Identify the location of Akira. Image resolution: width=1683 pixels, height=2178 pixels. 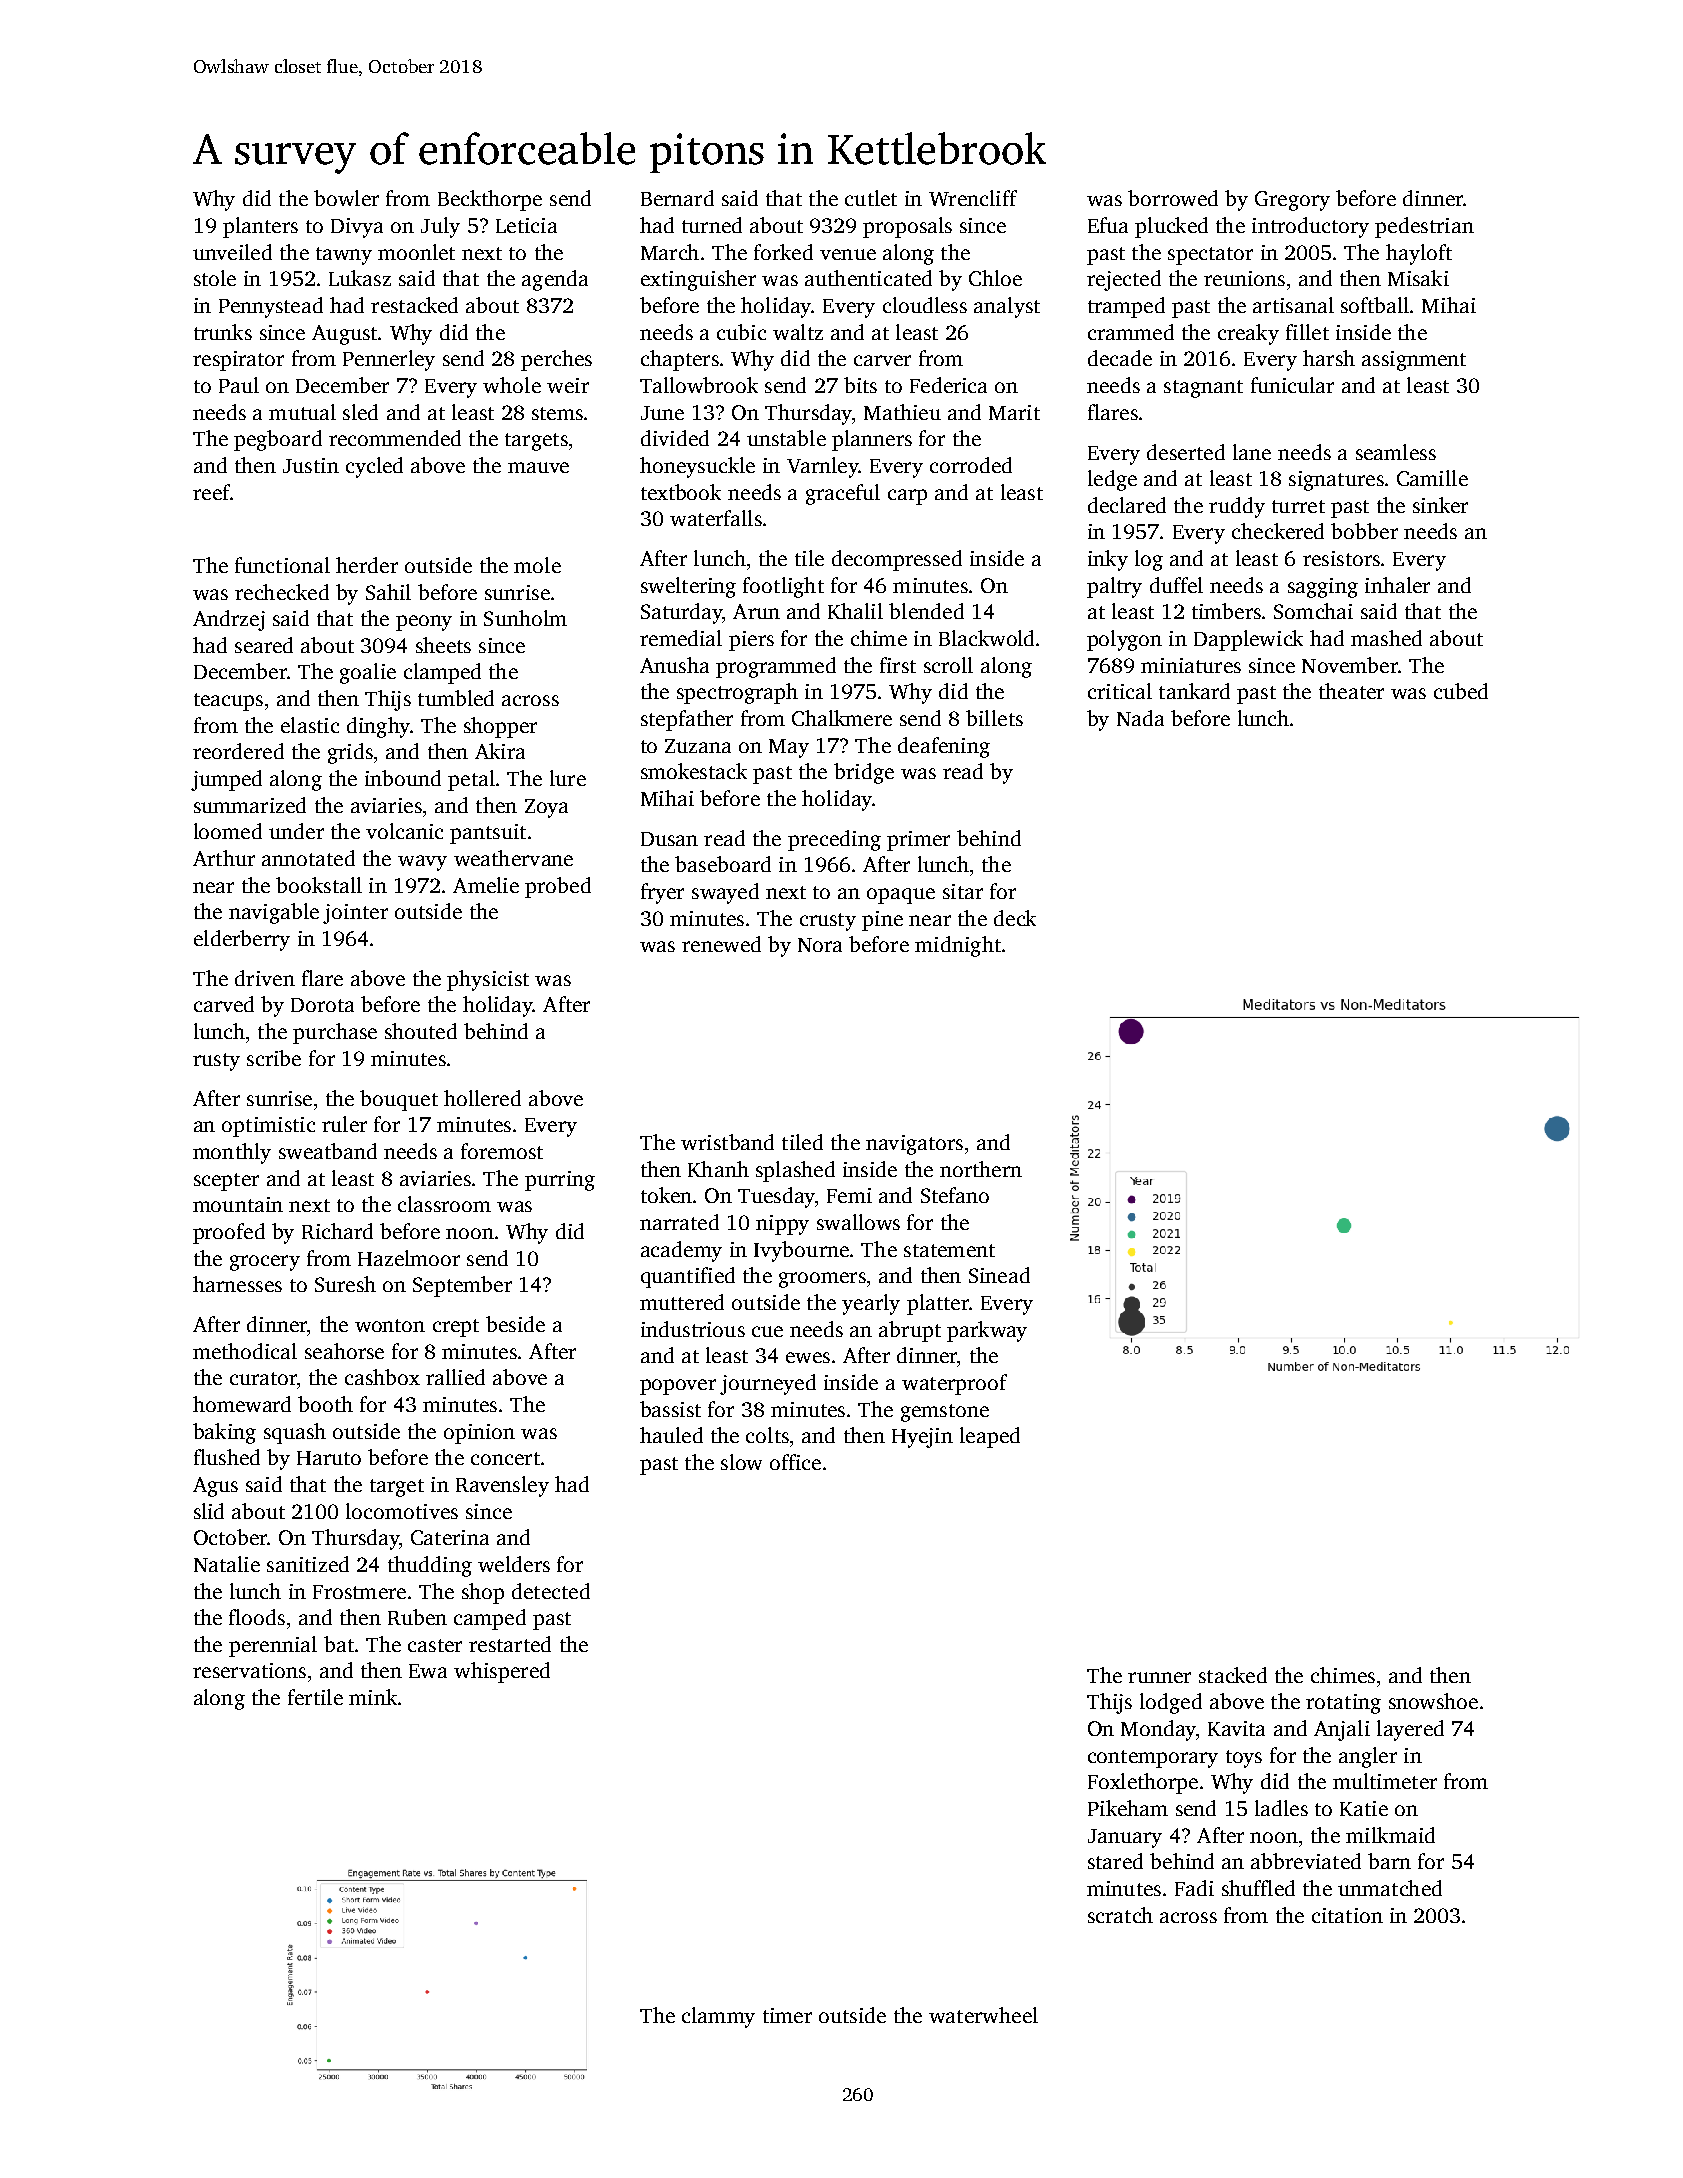
(500, 751).
